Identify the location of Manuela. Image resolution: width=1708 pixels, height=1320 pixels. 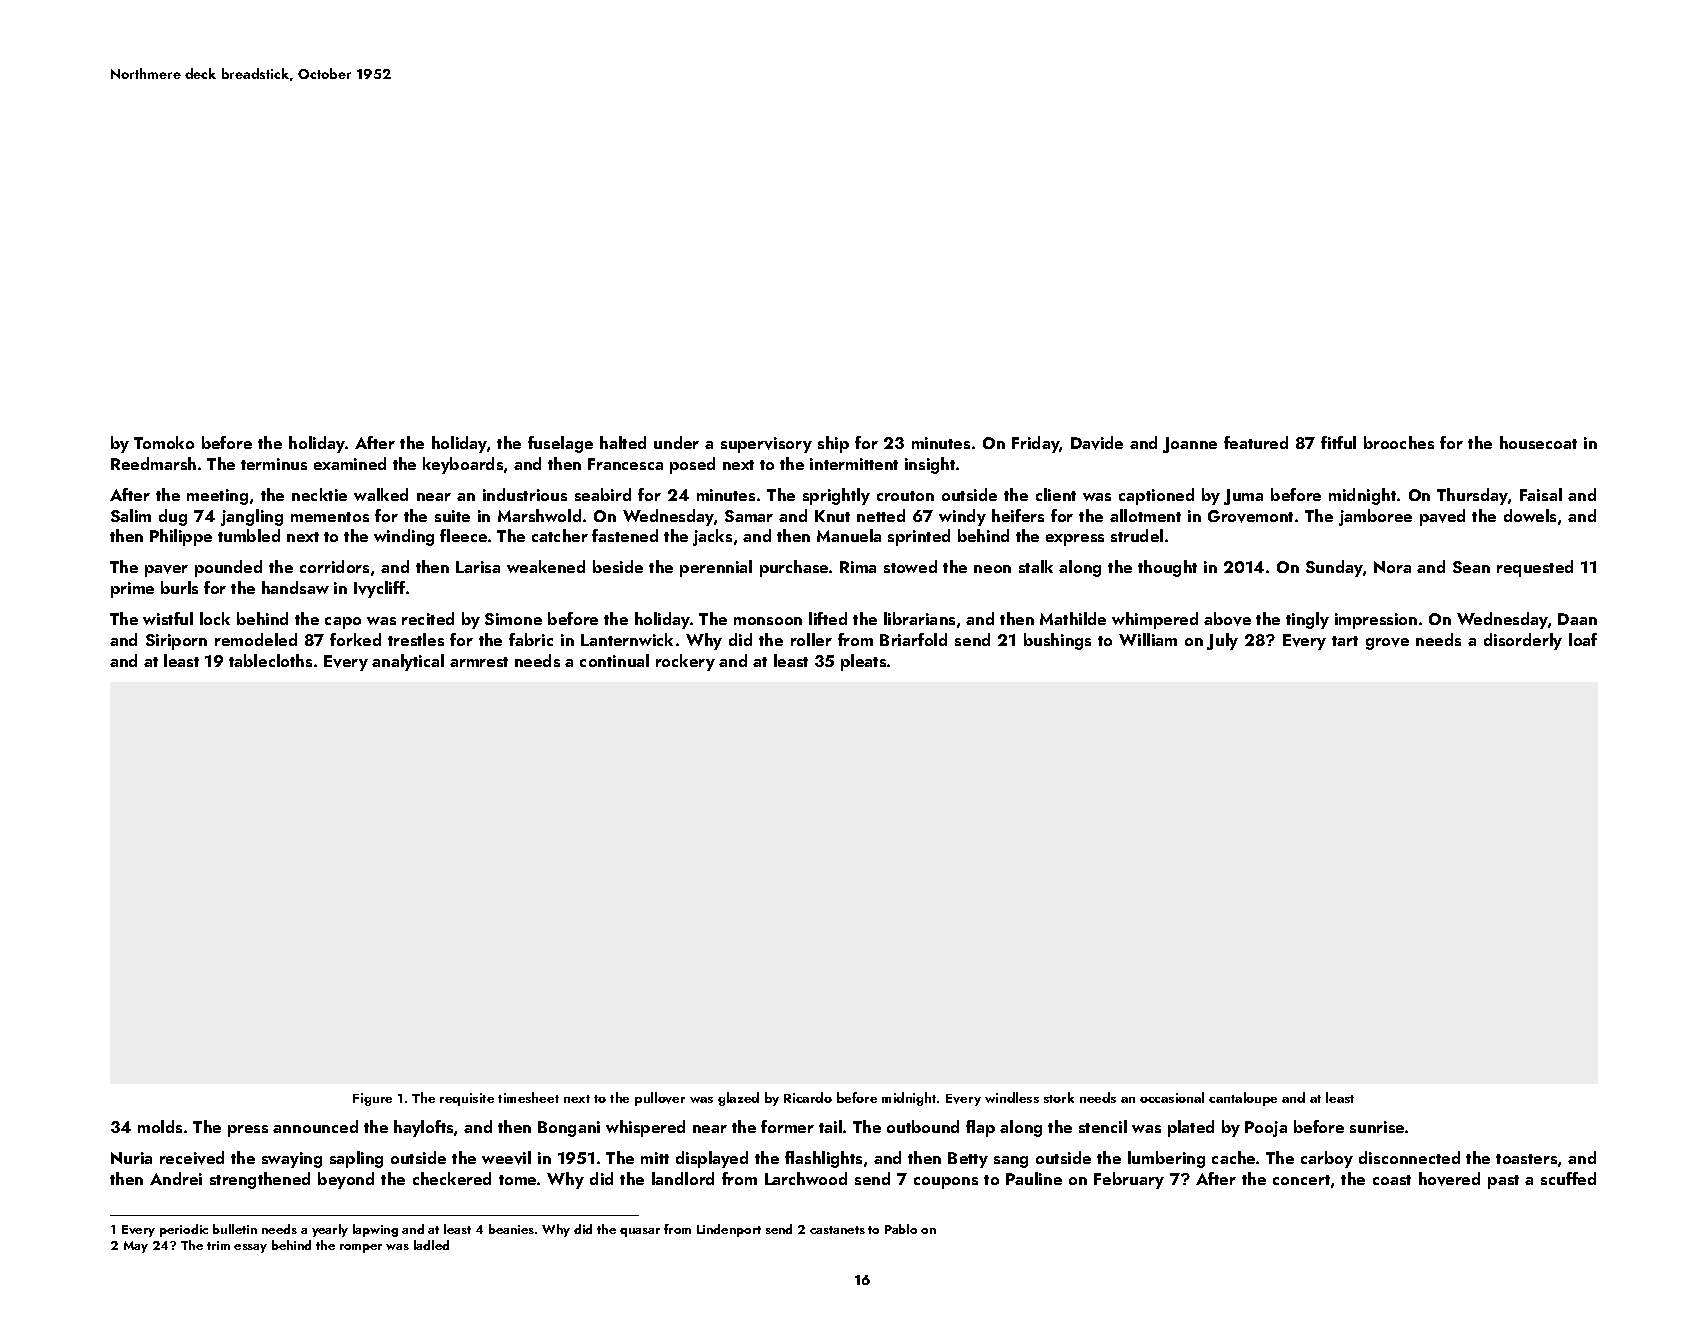
(849, 535).
